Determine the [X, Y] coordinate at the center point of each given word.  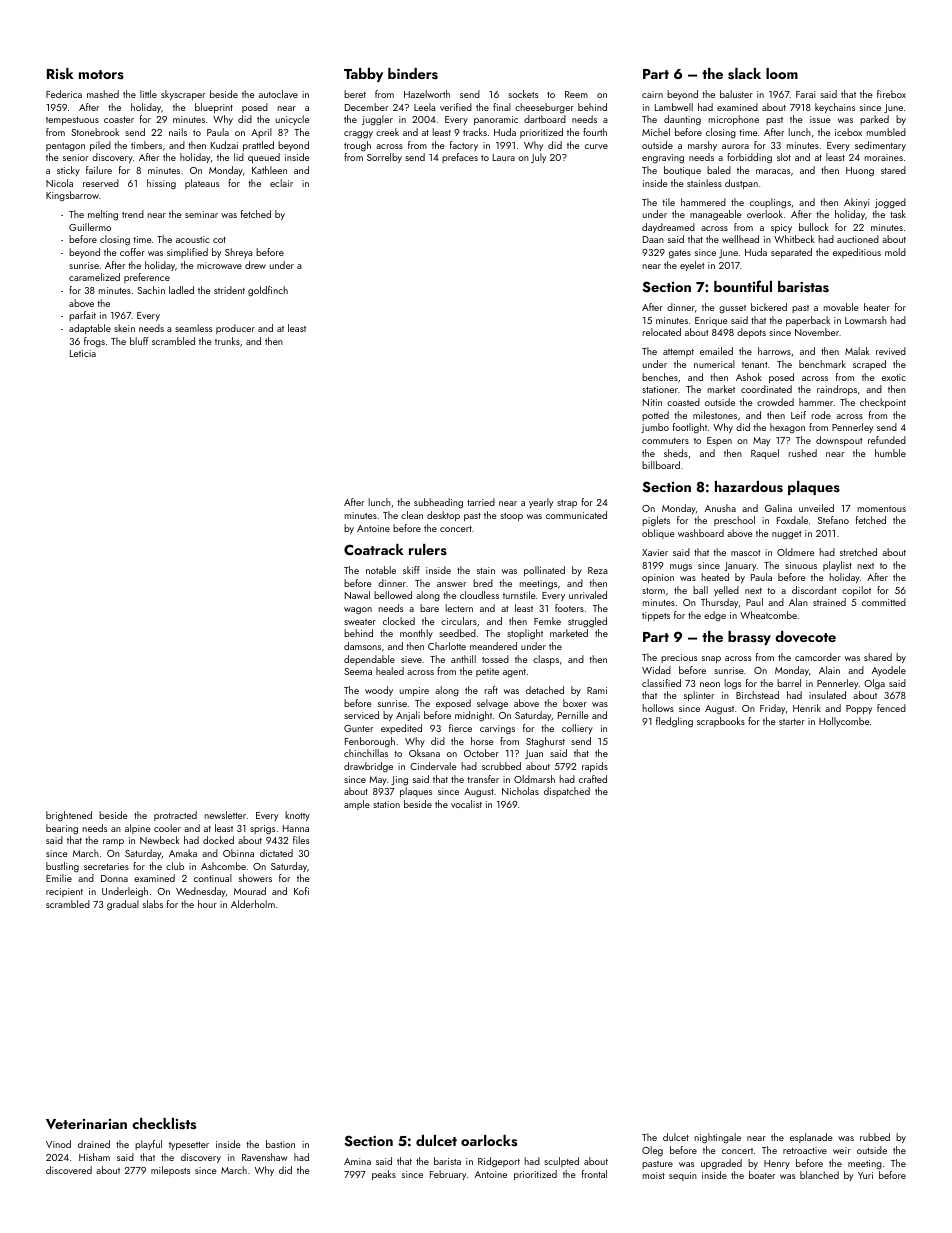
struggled [587, 622]
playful [148, 1145]
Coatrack [374, 549]
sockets [523, 94]
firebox [891, 94]
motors [101, 74]
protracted [175, 816]
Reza [598, 570]
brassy [749, 638]
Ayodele [889, 671]
